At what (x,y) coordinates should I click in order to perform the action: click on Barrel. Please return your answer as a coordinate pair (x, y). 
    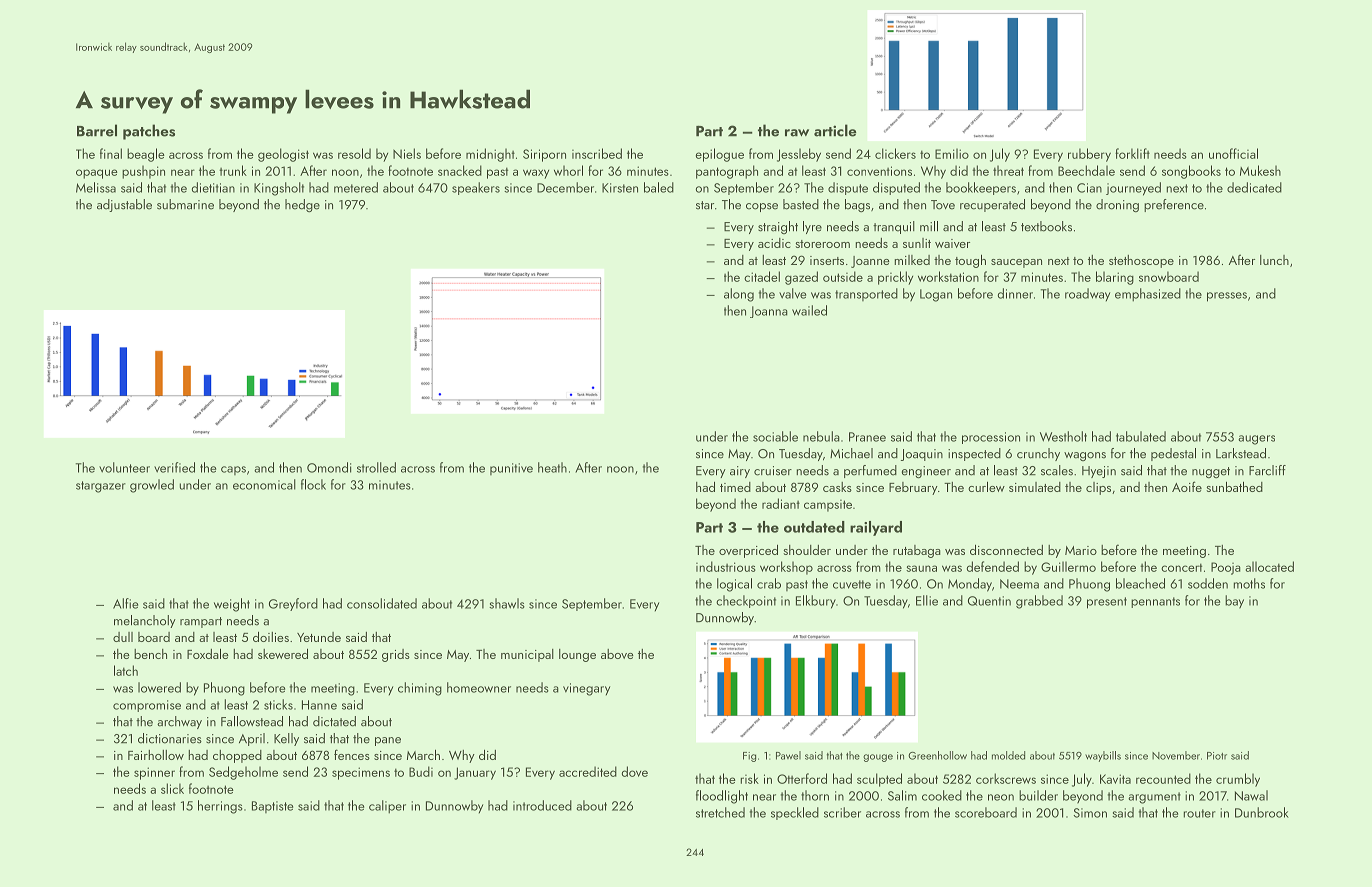
    Looking at the image, I should click on (97, 130).
